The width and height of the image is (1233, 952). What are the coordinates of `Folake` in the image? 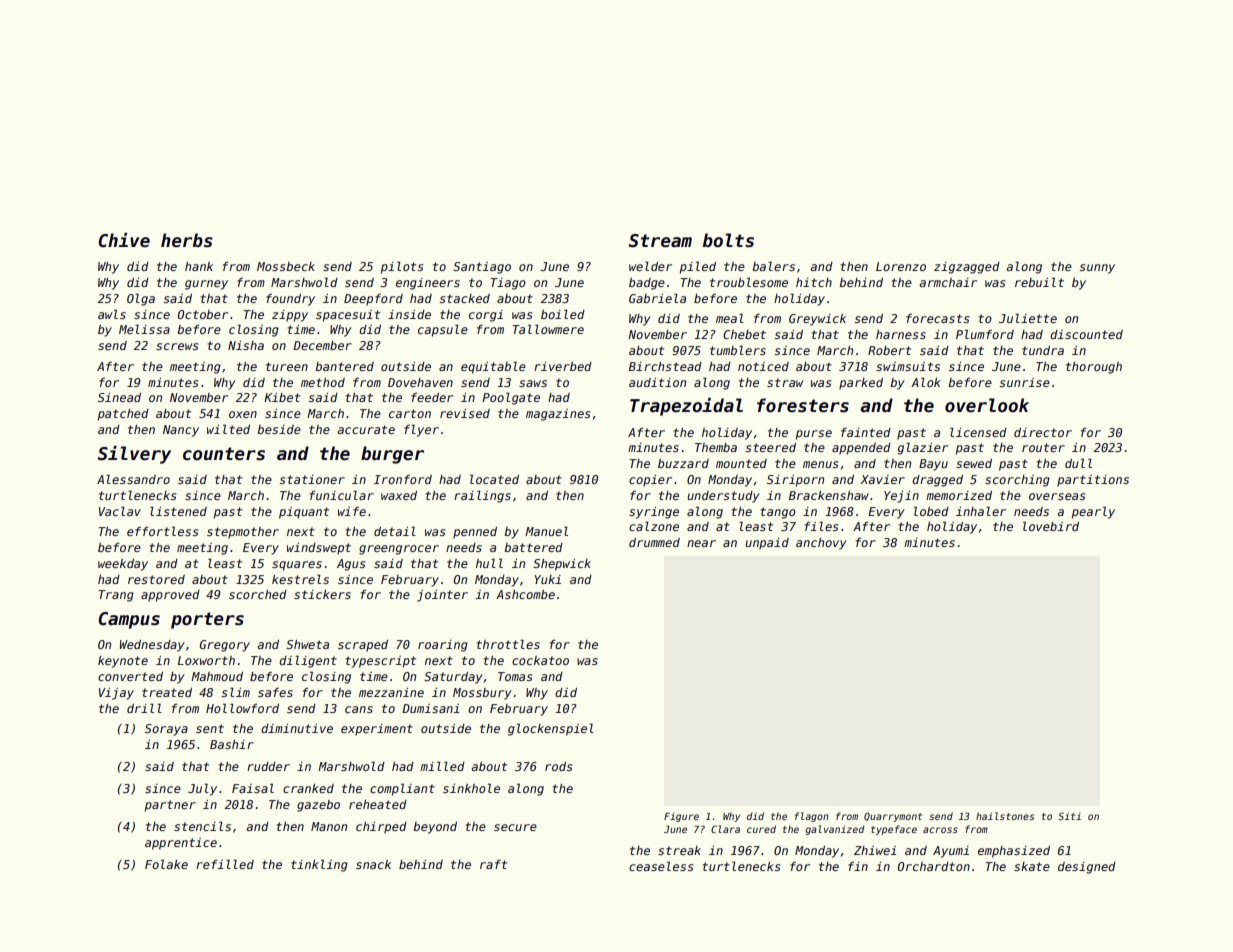 It's located at (166, 864).
